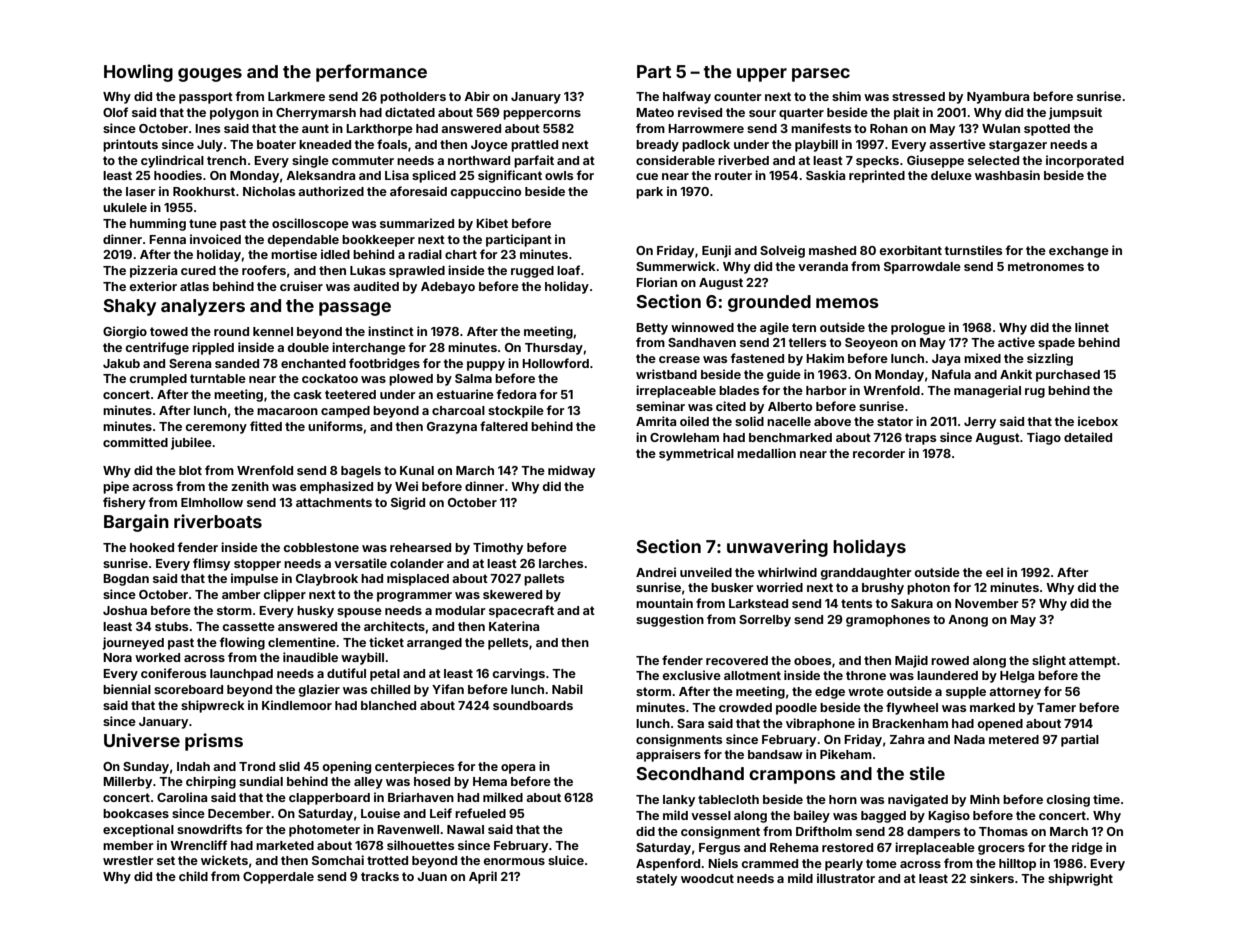  Describe the element at coordinates (821, 75) in the page. I see `parsec` at that location.
